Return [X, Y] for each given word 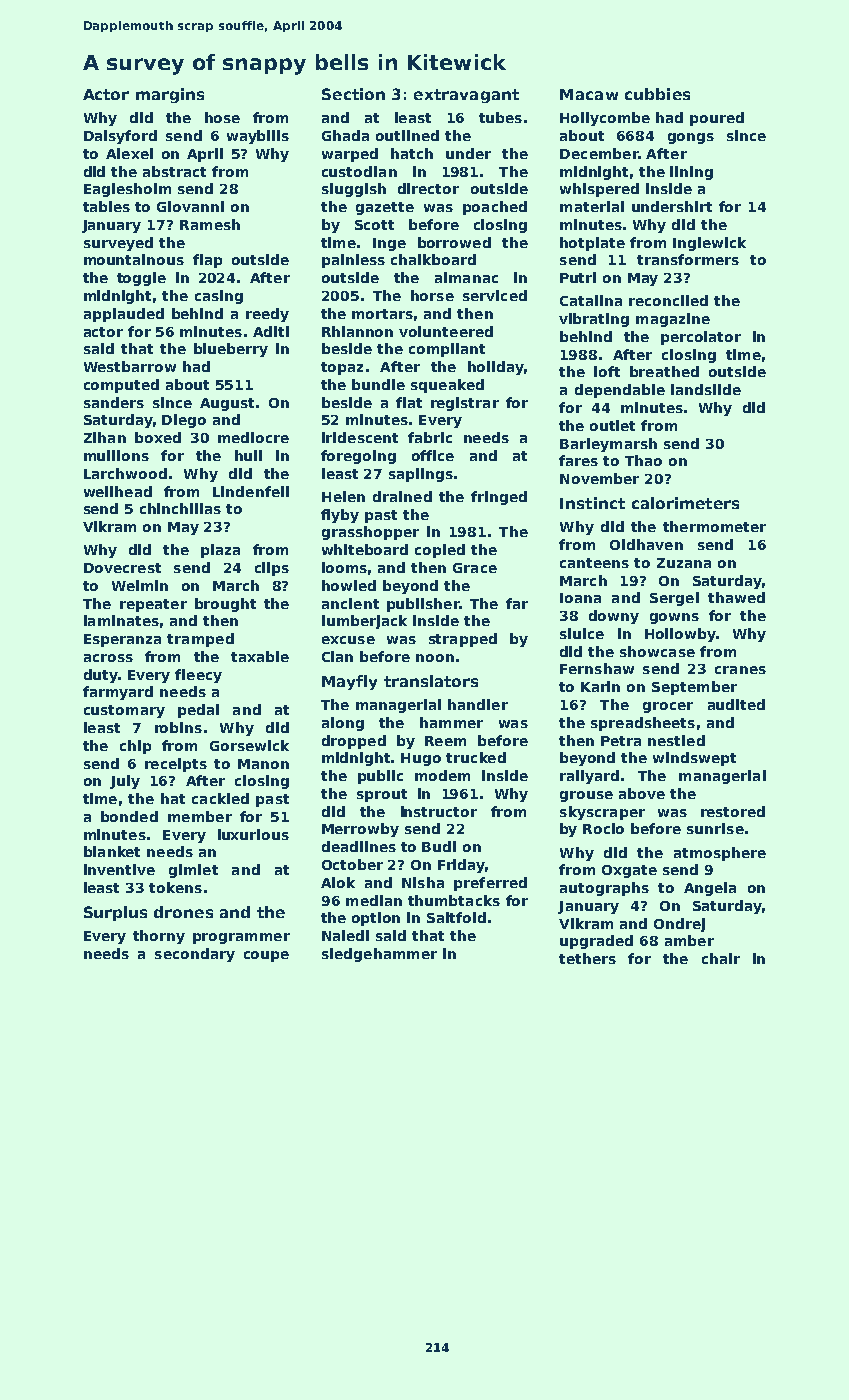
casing [219, 297]
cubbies [657, 94]
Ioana [580, 598]
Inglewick [709, 244]
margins [170, 95]
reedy [267, 315]
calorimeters [685, 503]
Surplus [115, 913]
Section [353, 94]
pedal [198, 711]
